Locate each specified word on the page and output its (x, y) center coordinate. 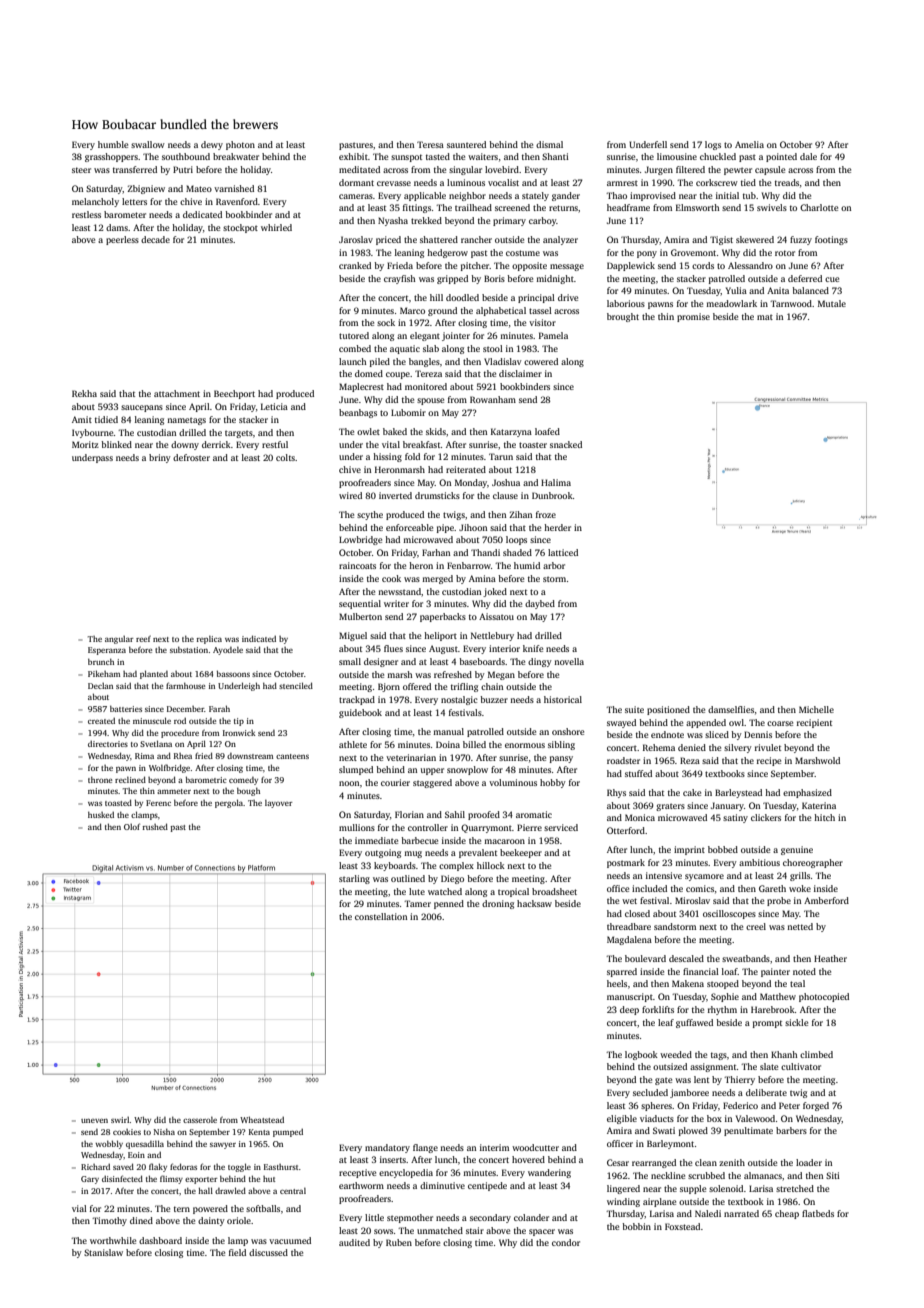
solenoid (726, 1188)
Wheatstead (262, 1119)
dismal (549, 144)
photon (240, 145)
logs (713, 145)
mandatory (387, 1148)
